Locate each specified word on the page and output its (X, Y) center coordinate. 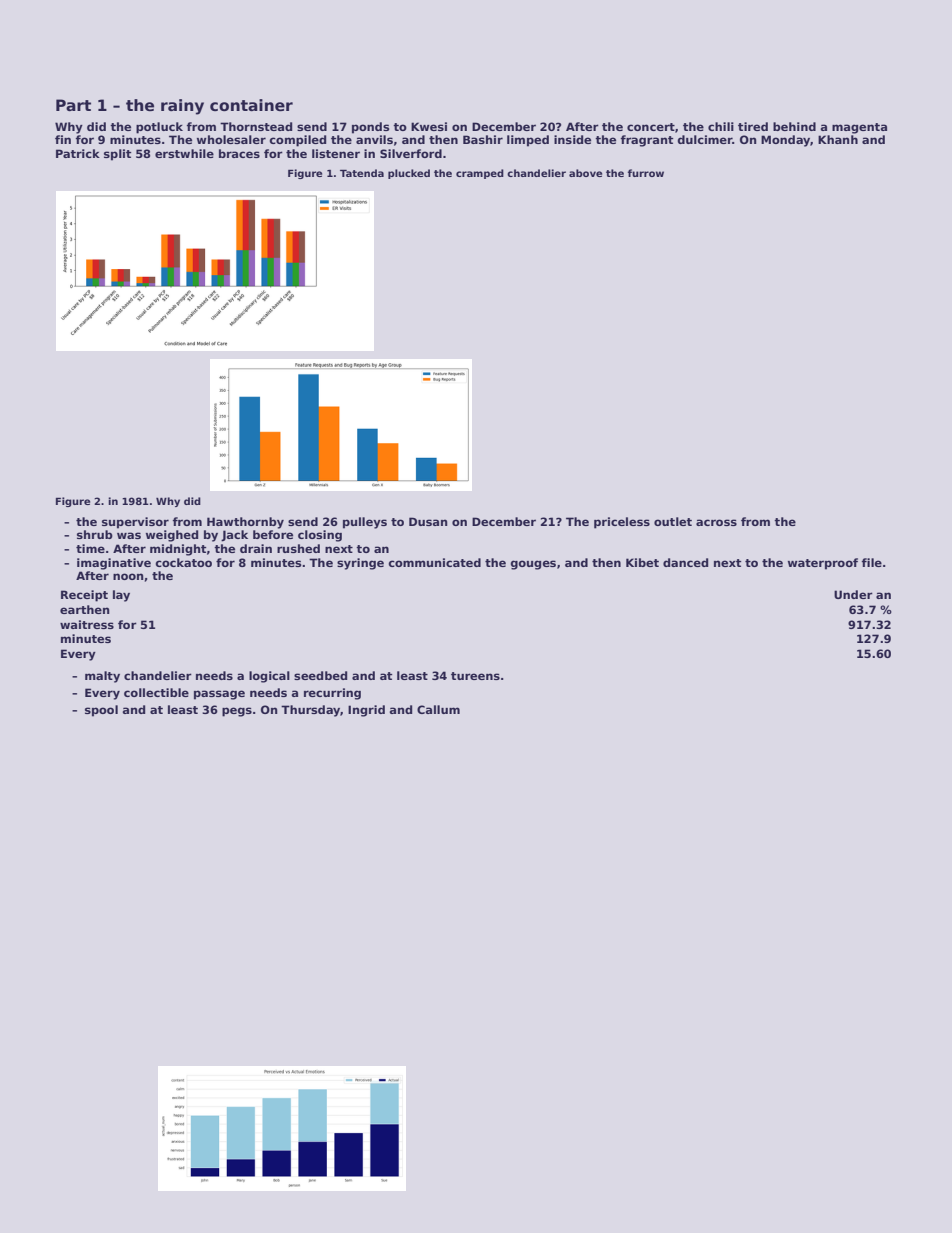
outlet (673, 521)
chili (721, 126)
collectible (156, 692)
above (585, 173)
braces (239, 153)
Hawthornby (245, 523)
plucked (409, 174)
